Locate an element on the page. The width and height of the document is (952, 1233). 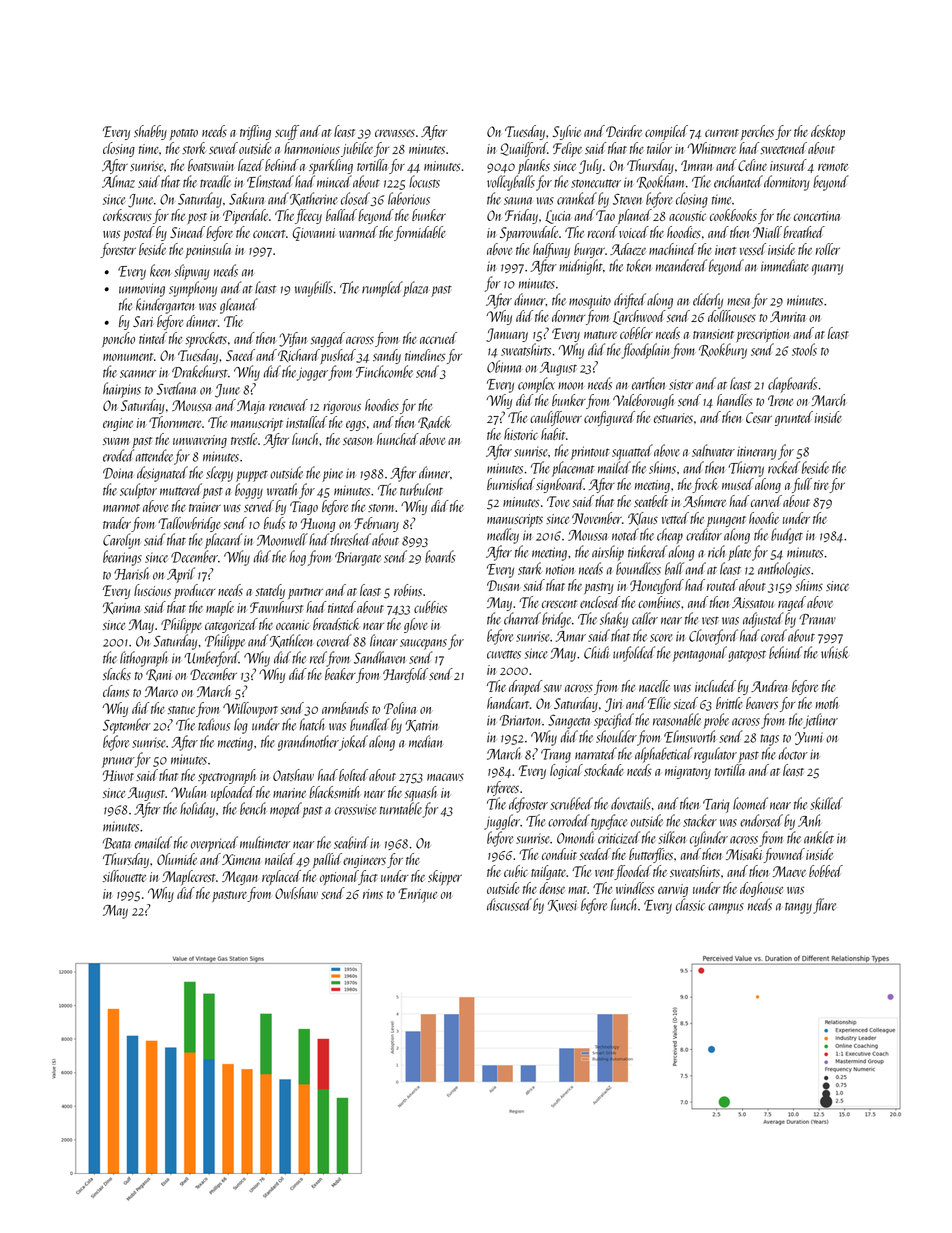
budget is located at coordinates (787, 536).
